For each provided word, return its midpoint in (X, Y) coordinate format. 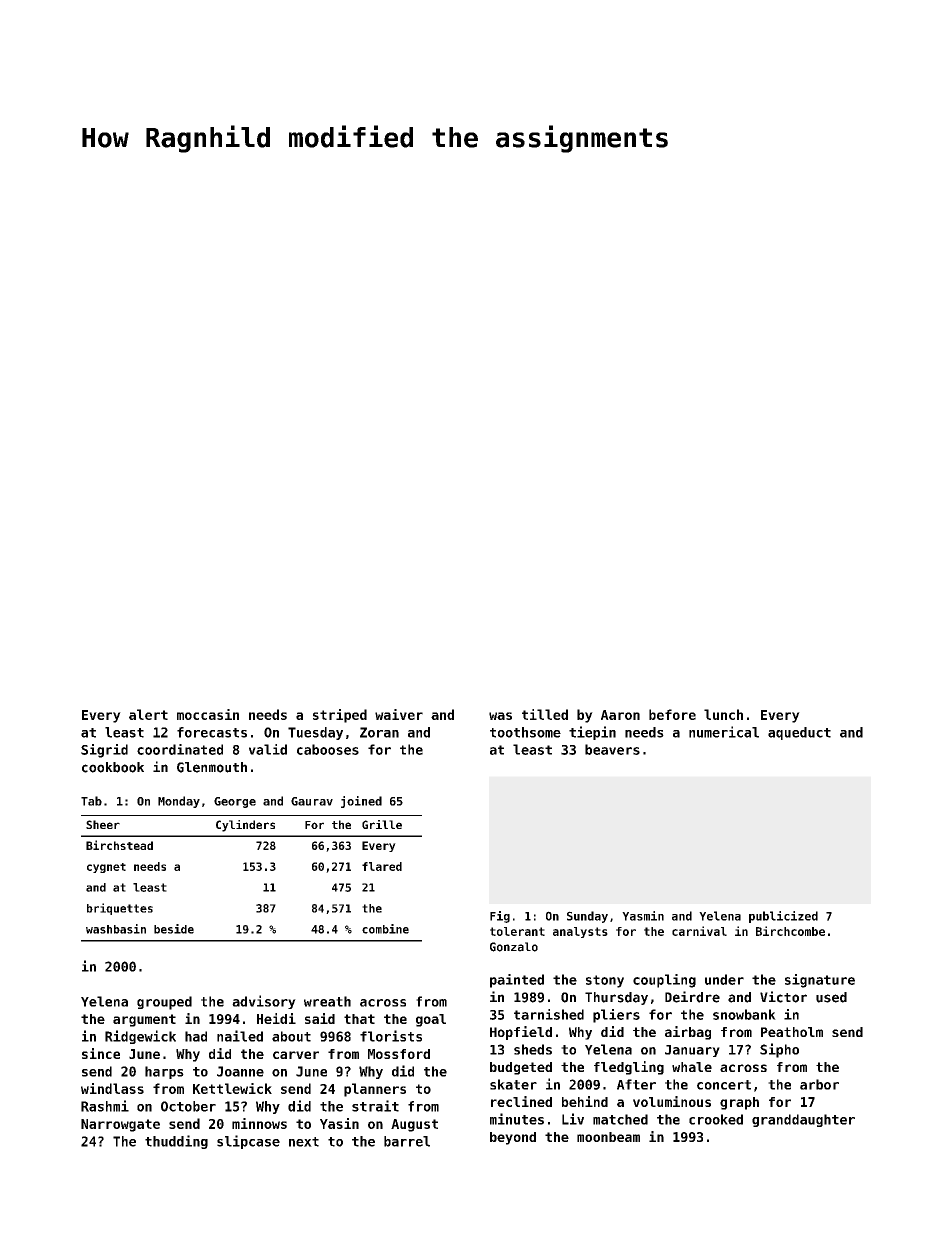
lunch (723, 714)
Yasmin (643, 916)
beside (174, 929)
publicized (783, 917)
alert (148, 714)
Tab (91, 801)
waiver (399, 714)
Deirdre (692, 997)
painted (517, 981)
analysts (580, 932)
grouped (164, 1003)
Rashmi (105, 1106)
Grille (382, 824)
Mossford (399, 1054)
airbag (688, 1033)
